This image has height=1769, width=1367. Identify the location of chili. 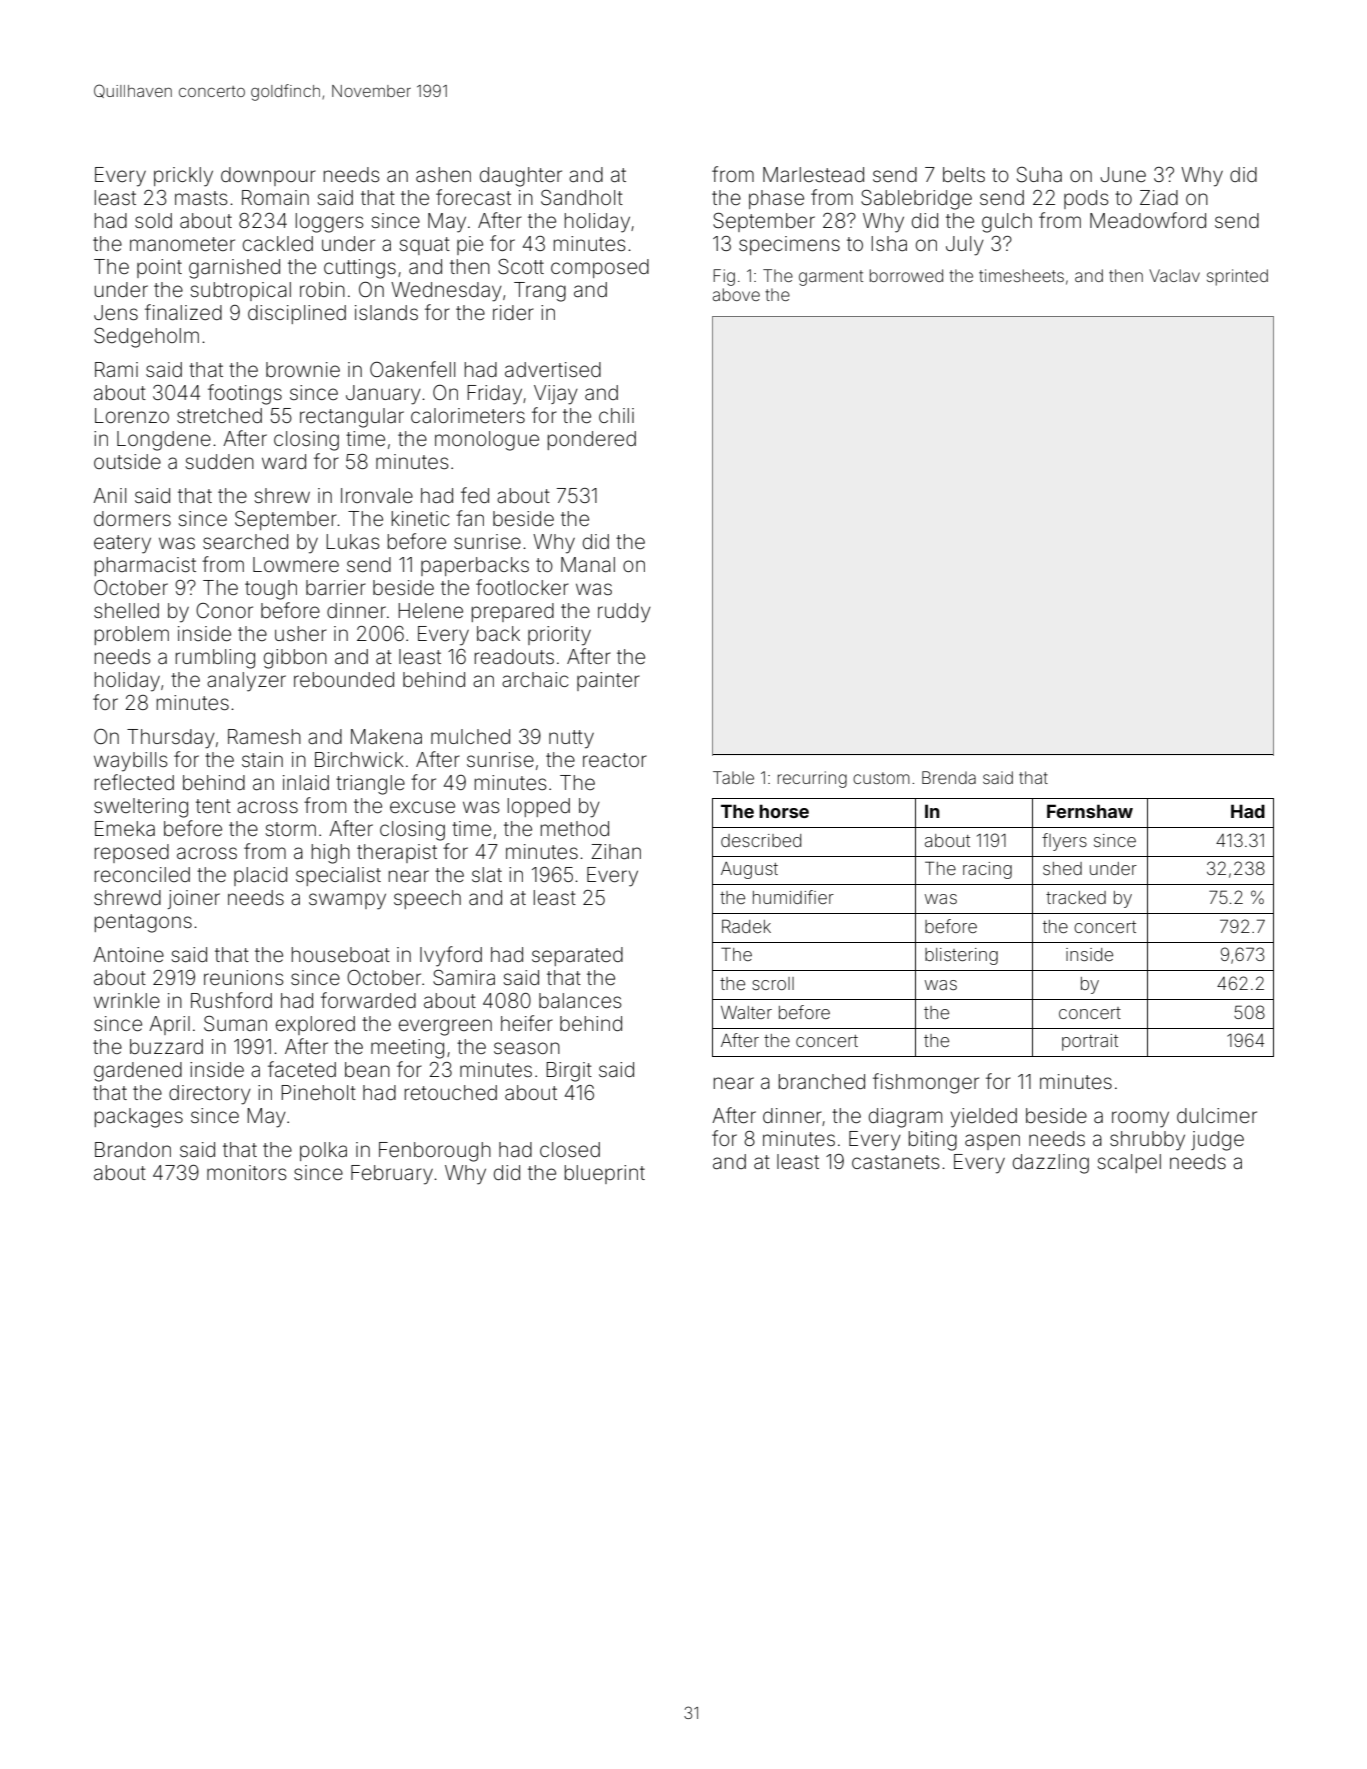
(616, 415).
